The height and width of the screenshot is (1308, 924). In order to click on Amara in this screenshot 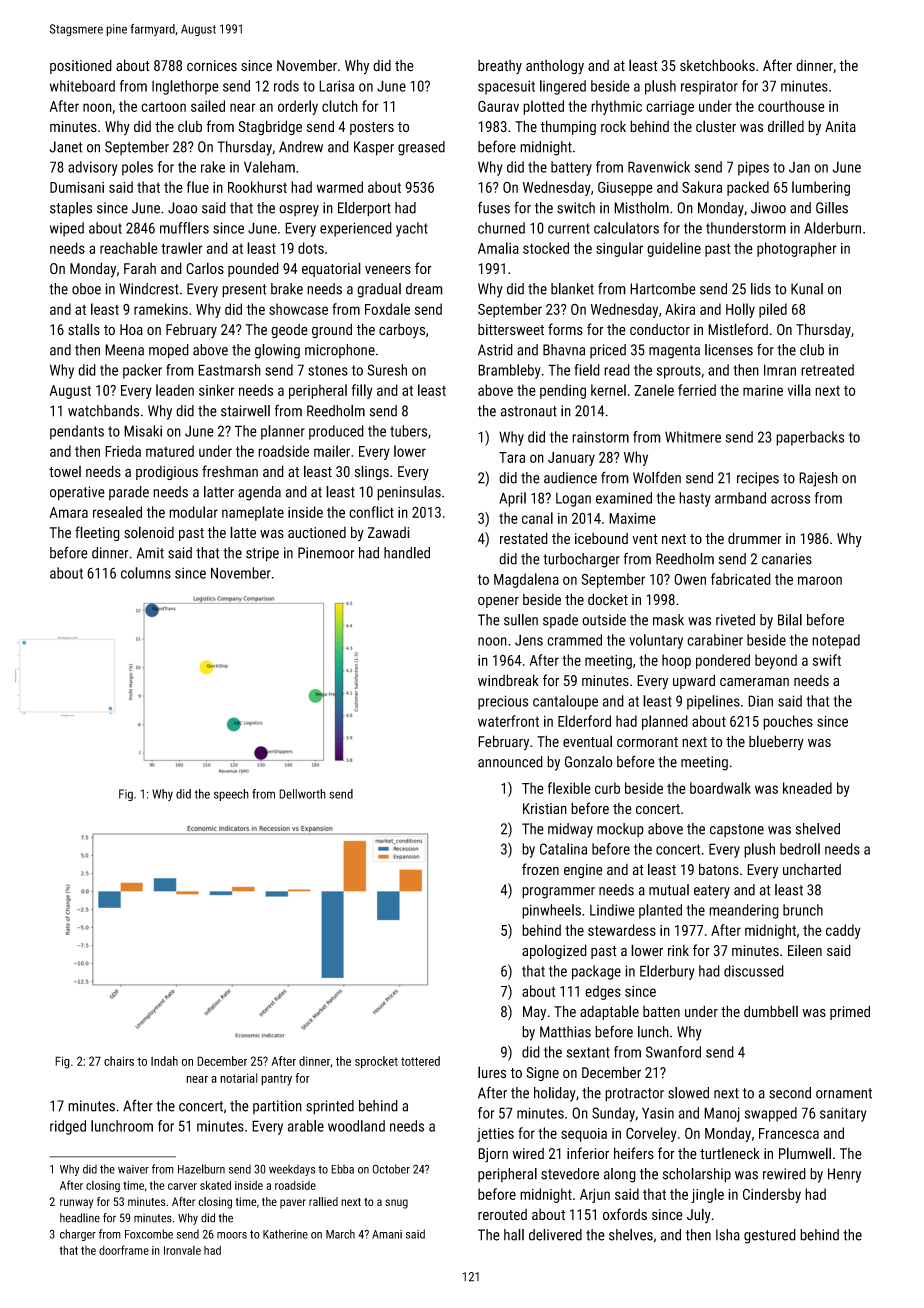, I will do `click(68, 512)`.
